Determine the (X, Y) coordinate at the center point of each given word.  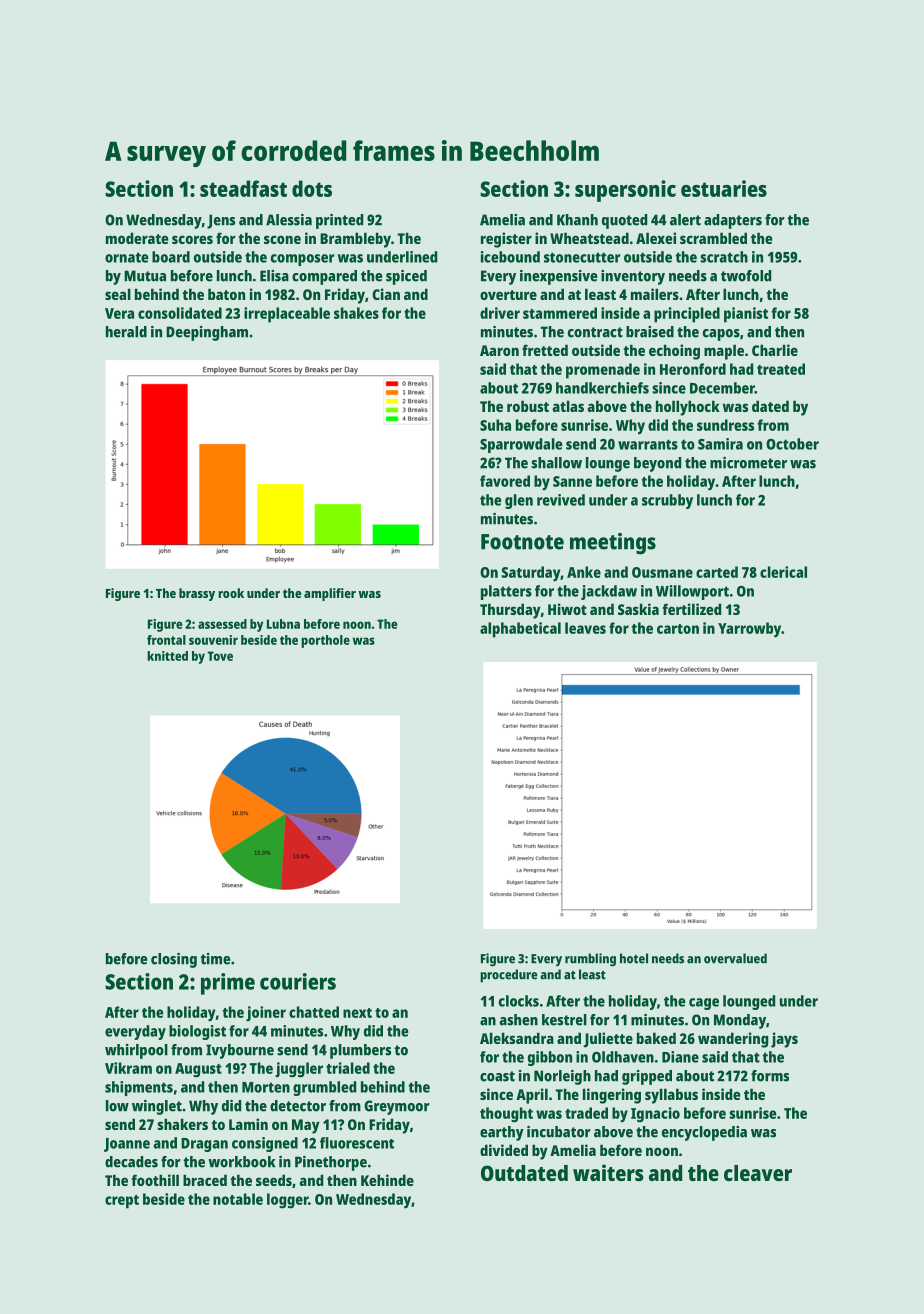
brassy (197, 594)
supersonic (625, 191)
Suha (495, 425)
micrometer (748, 463)
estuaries (724, 188)
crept (122, 1202)
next (357, 1013)
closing (174, 960)
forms (770, 1076)
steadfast (243, 188)
